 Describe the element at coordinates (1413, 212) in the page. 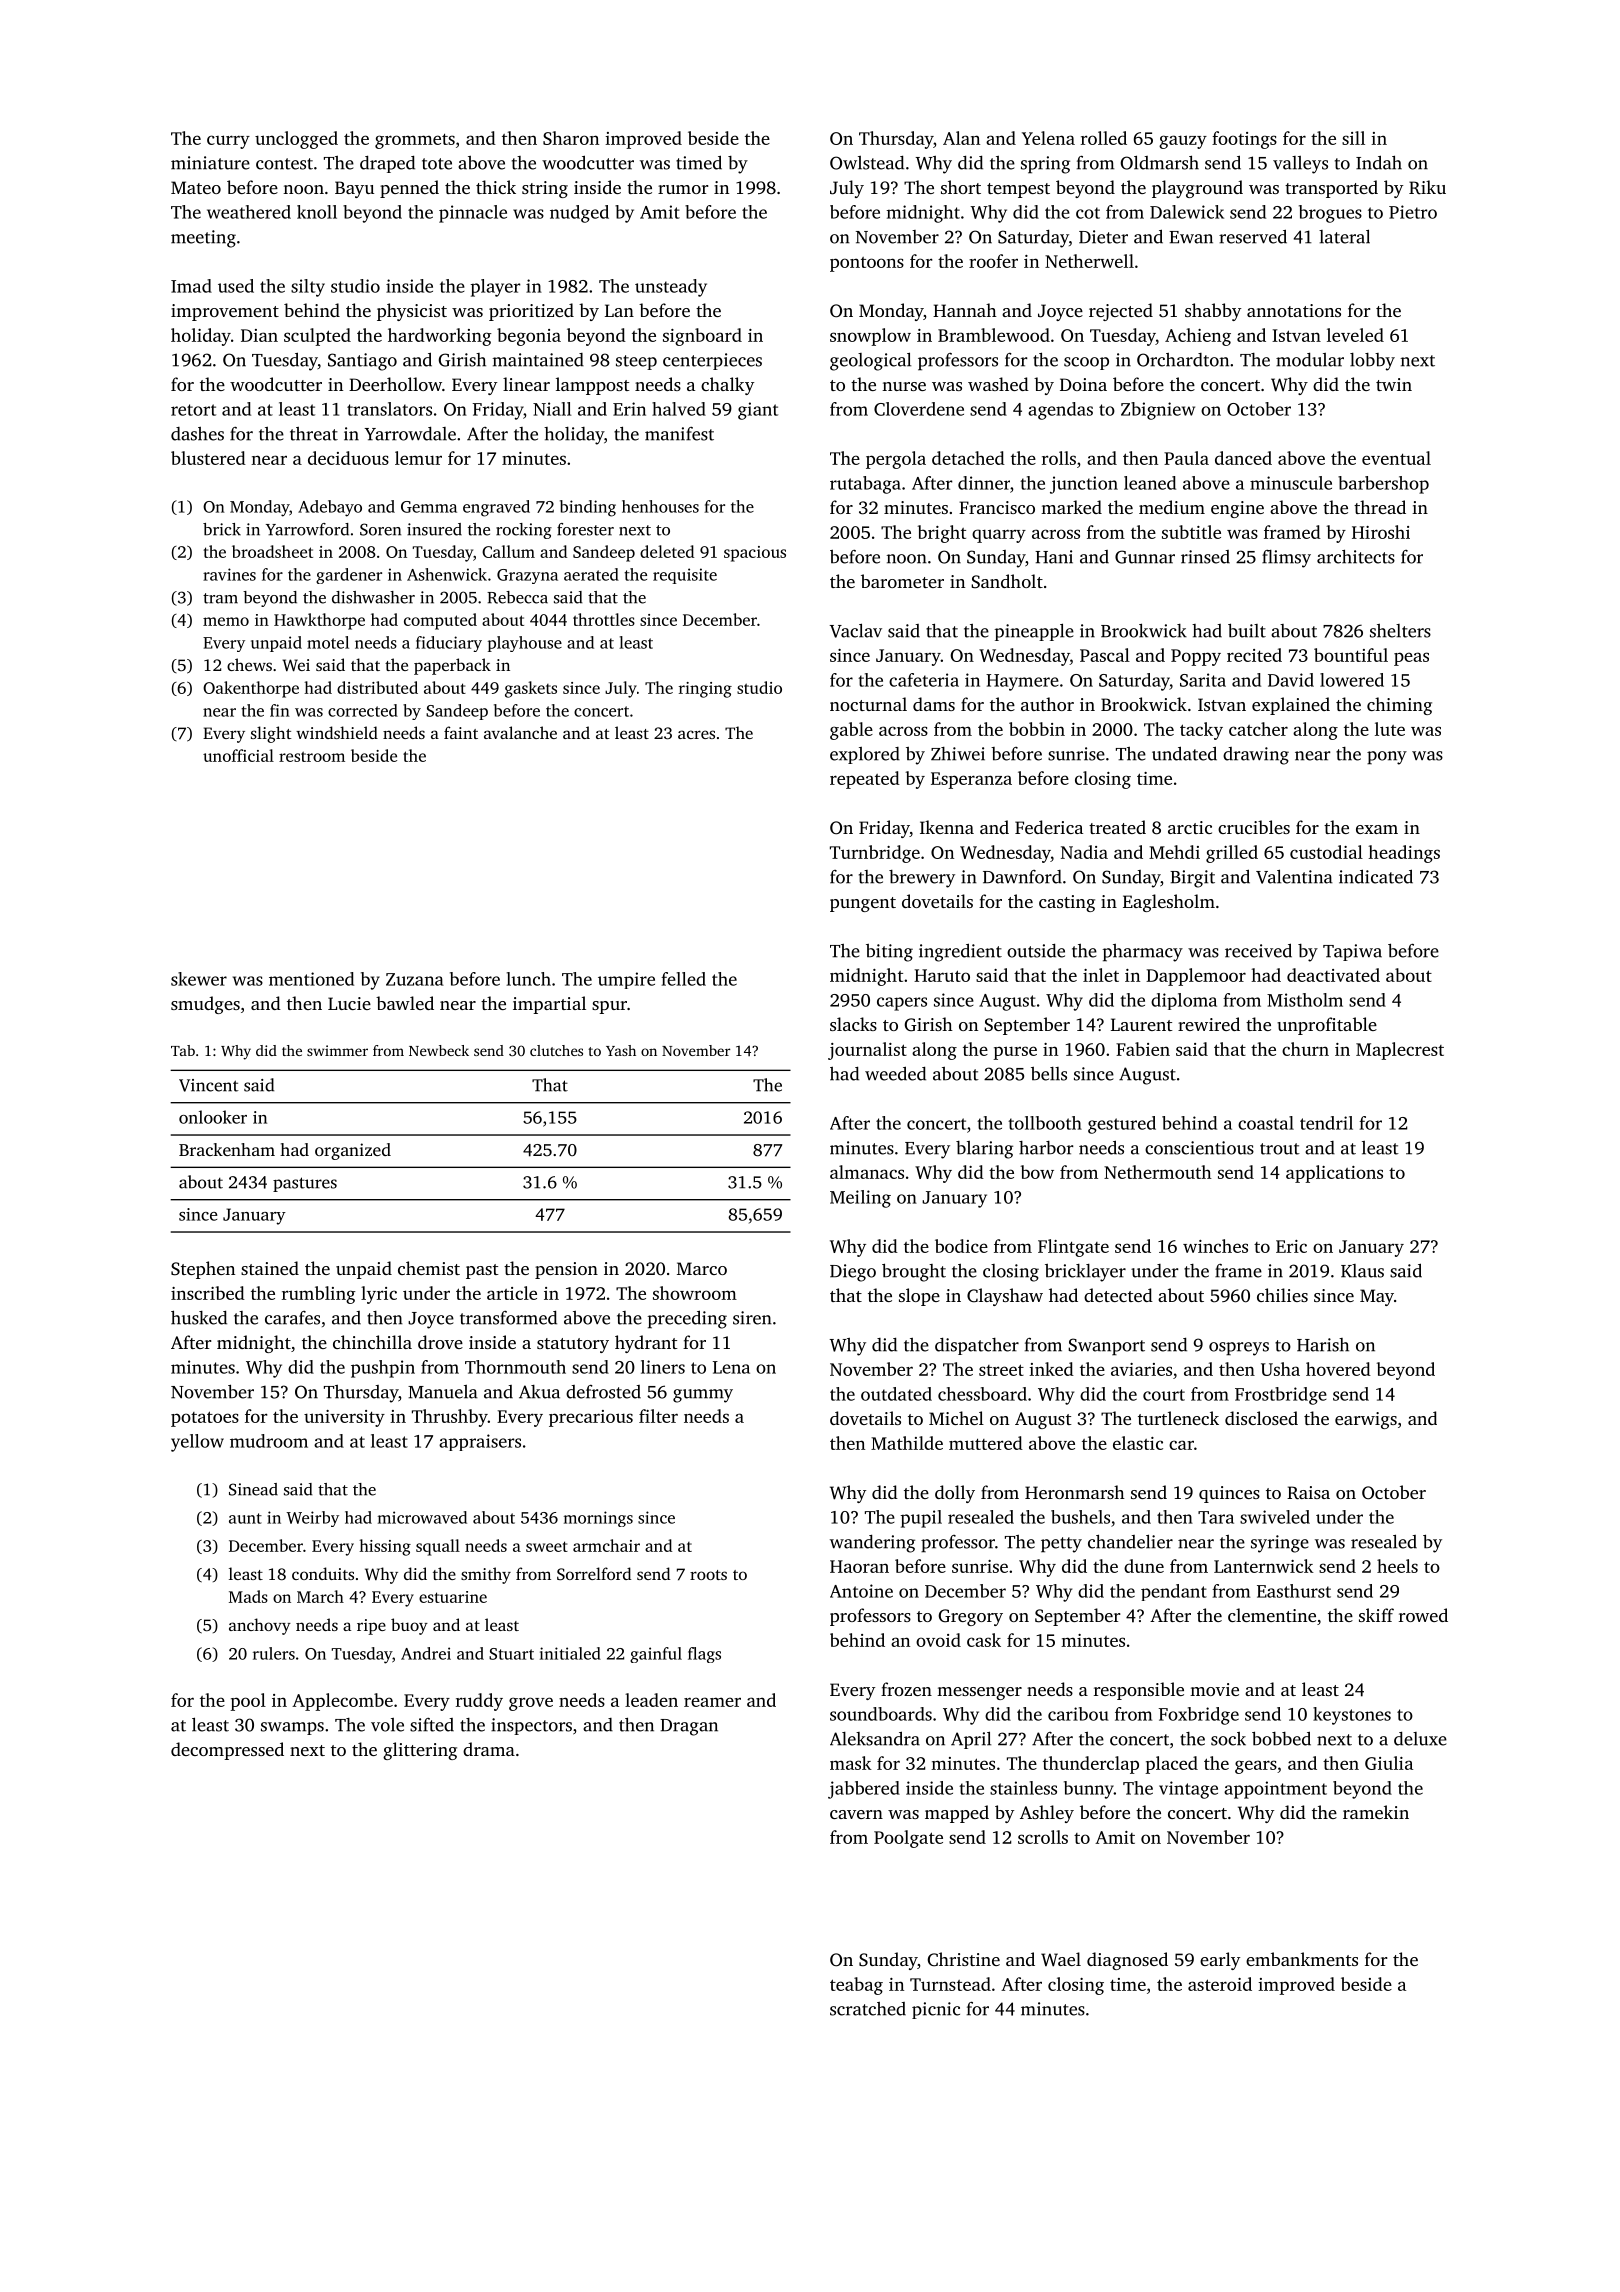

I see `Pietro` at that location.
